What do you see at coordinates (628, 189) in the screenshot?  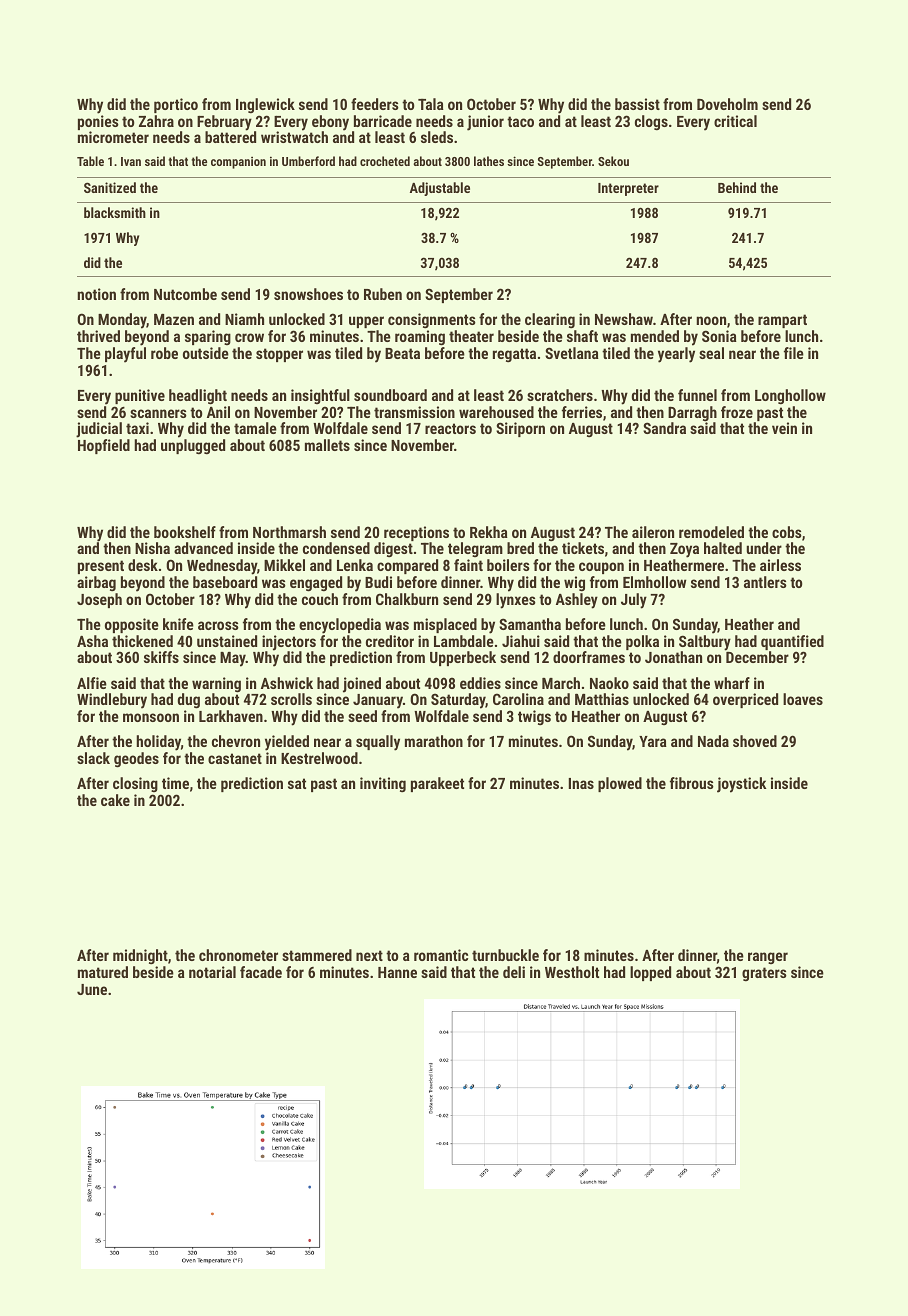 I see `Interpreter` at bounding box center [628, 189].
